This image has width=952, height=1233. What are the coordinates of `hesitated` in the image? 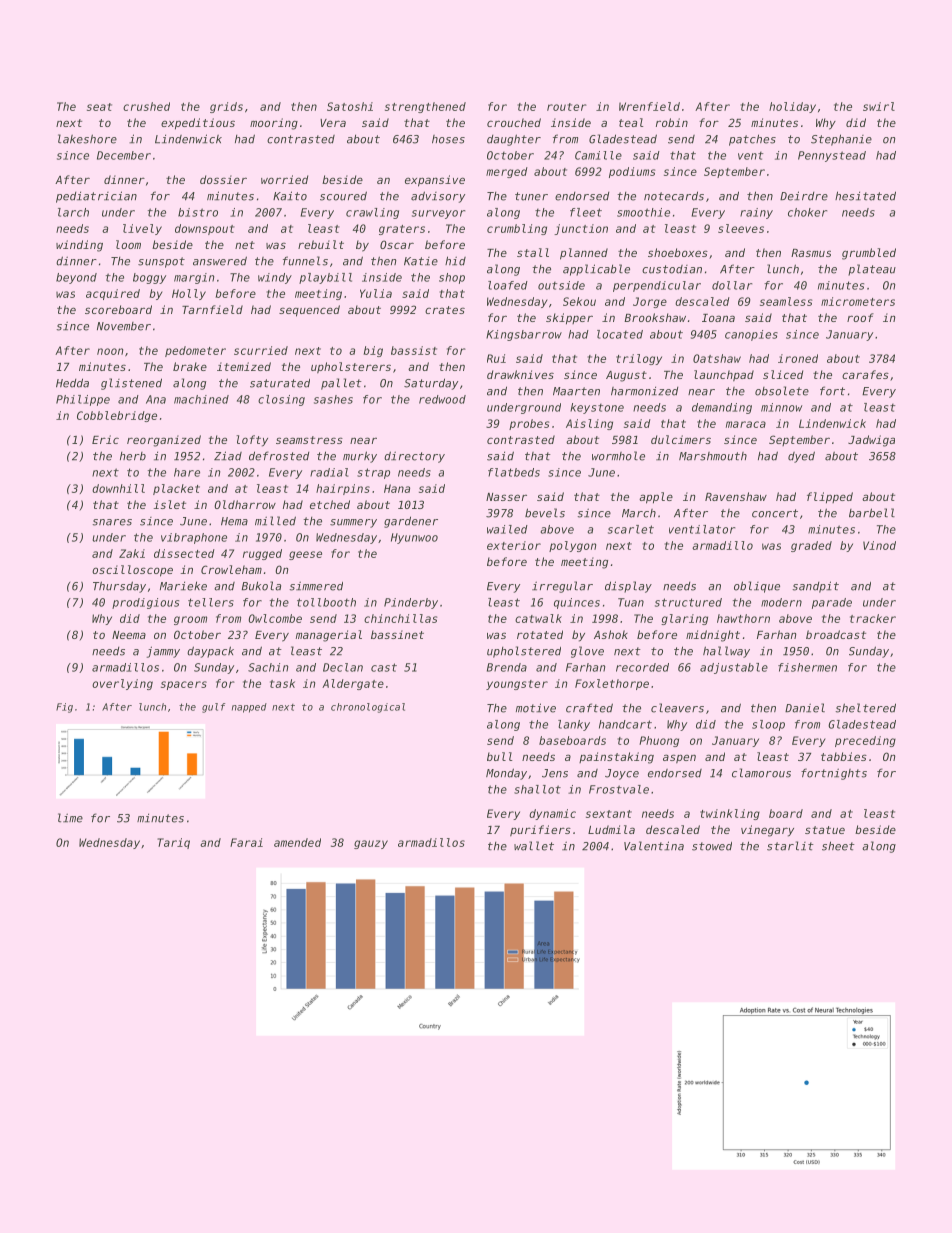 It's located at (865, 196).
